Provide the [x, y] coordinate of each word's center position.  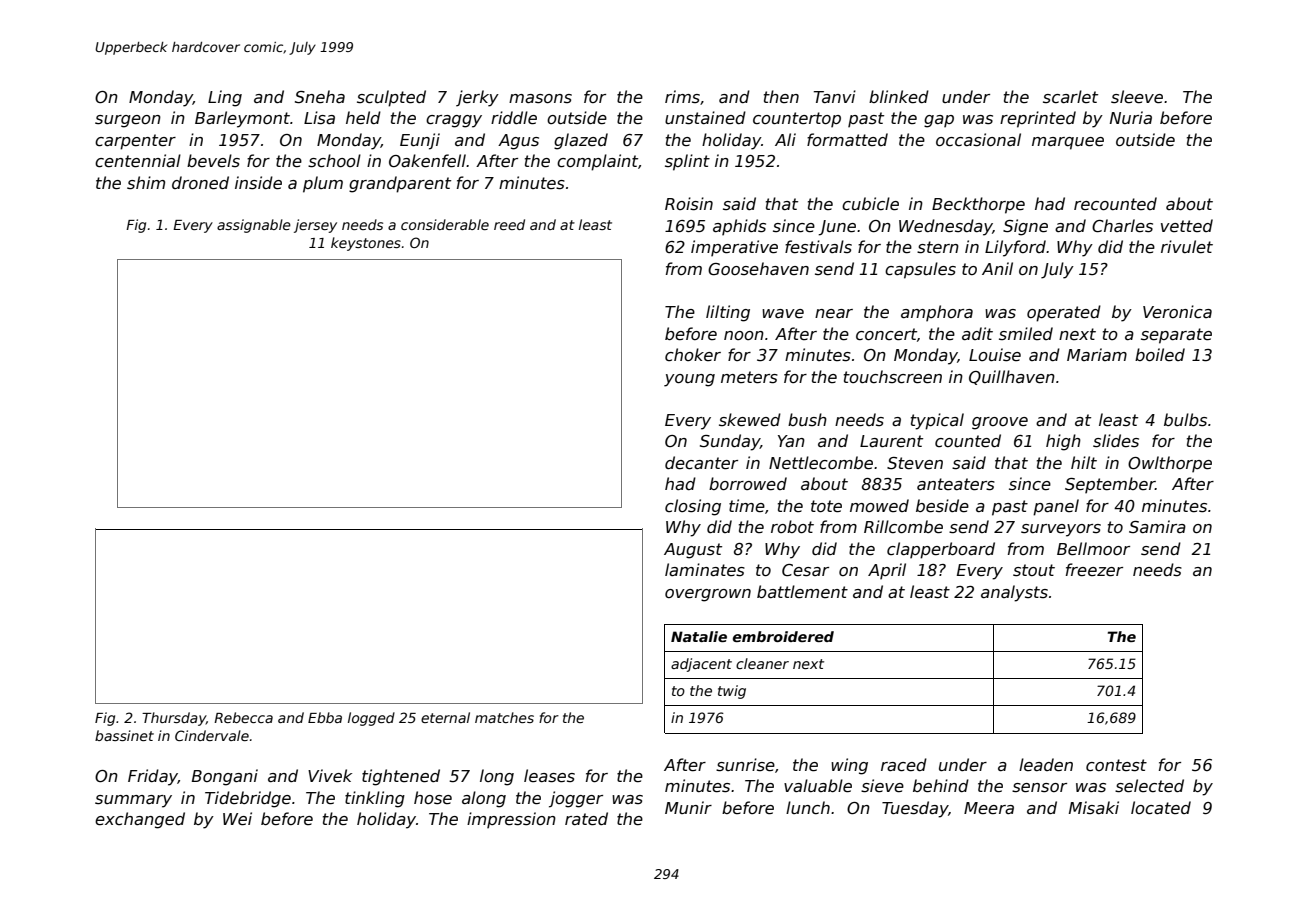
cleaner [762, 663]
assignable [254, 226]
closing [693, 507]
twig [732, 692]
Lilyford [1015, 248]
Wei [237, 819]
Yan [791, 441]
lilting [728, 313]
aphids [739, 227]
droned [200, 183]
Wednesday [946, 227]
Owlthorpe [1170, 464]
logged [371, 719]
